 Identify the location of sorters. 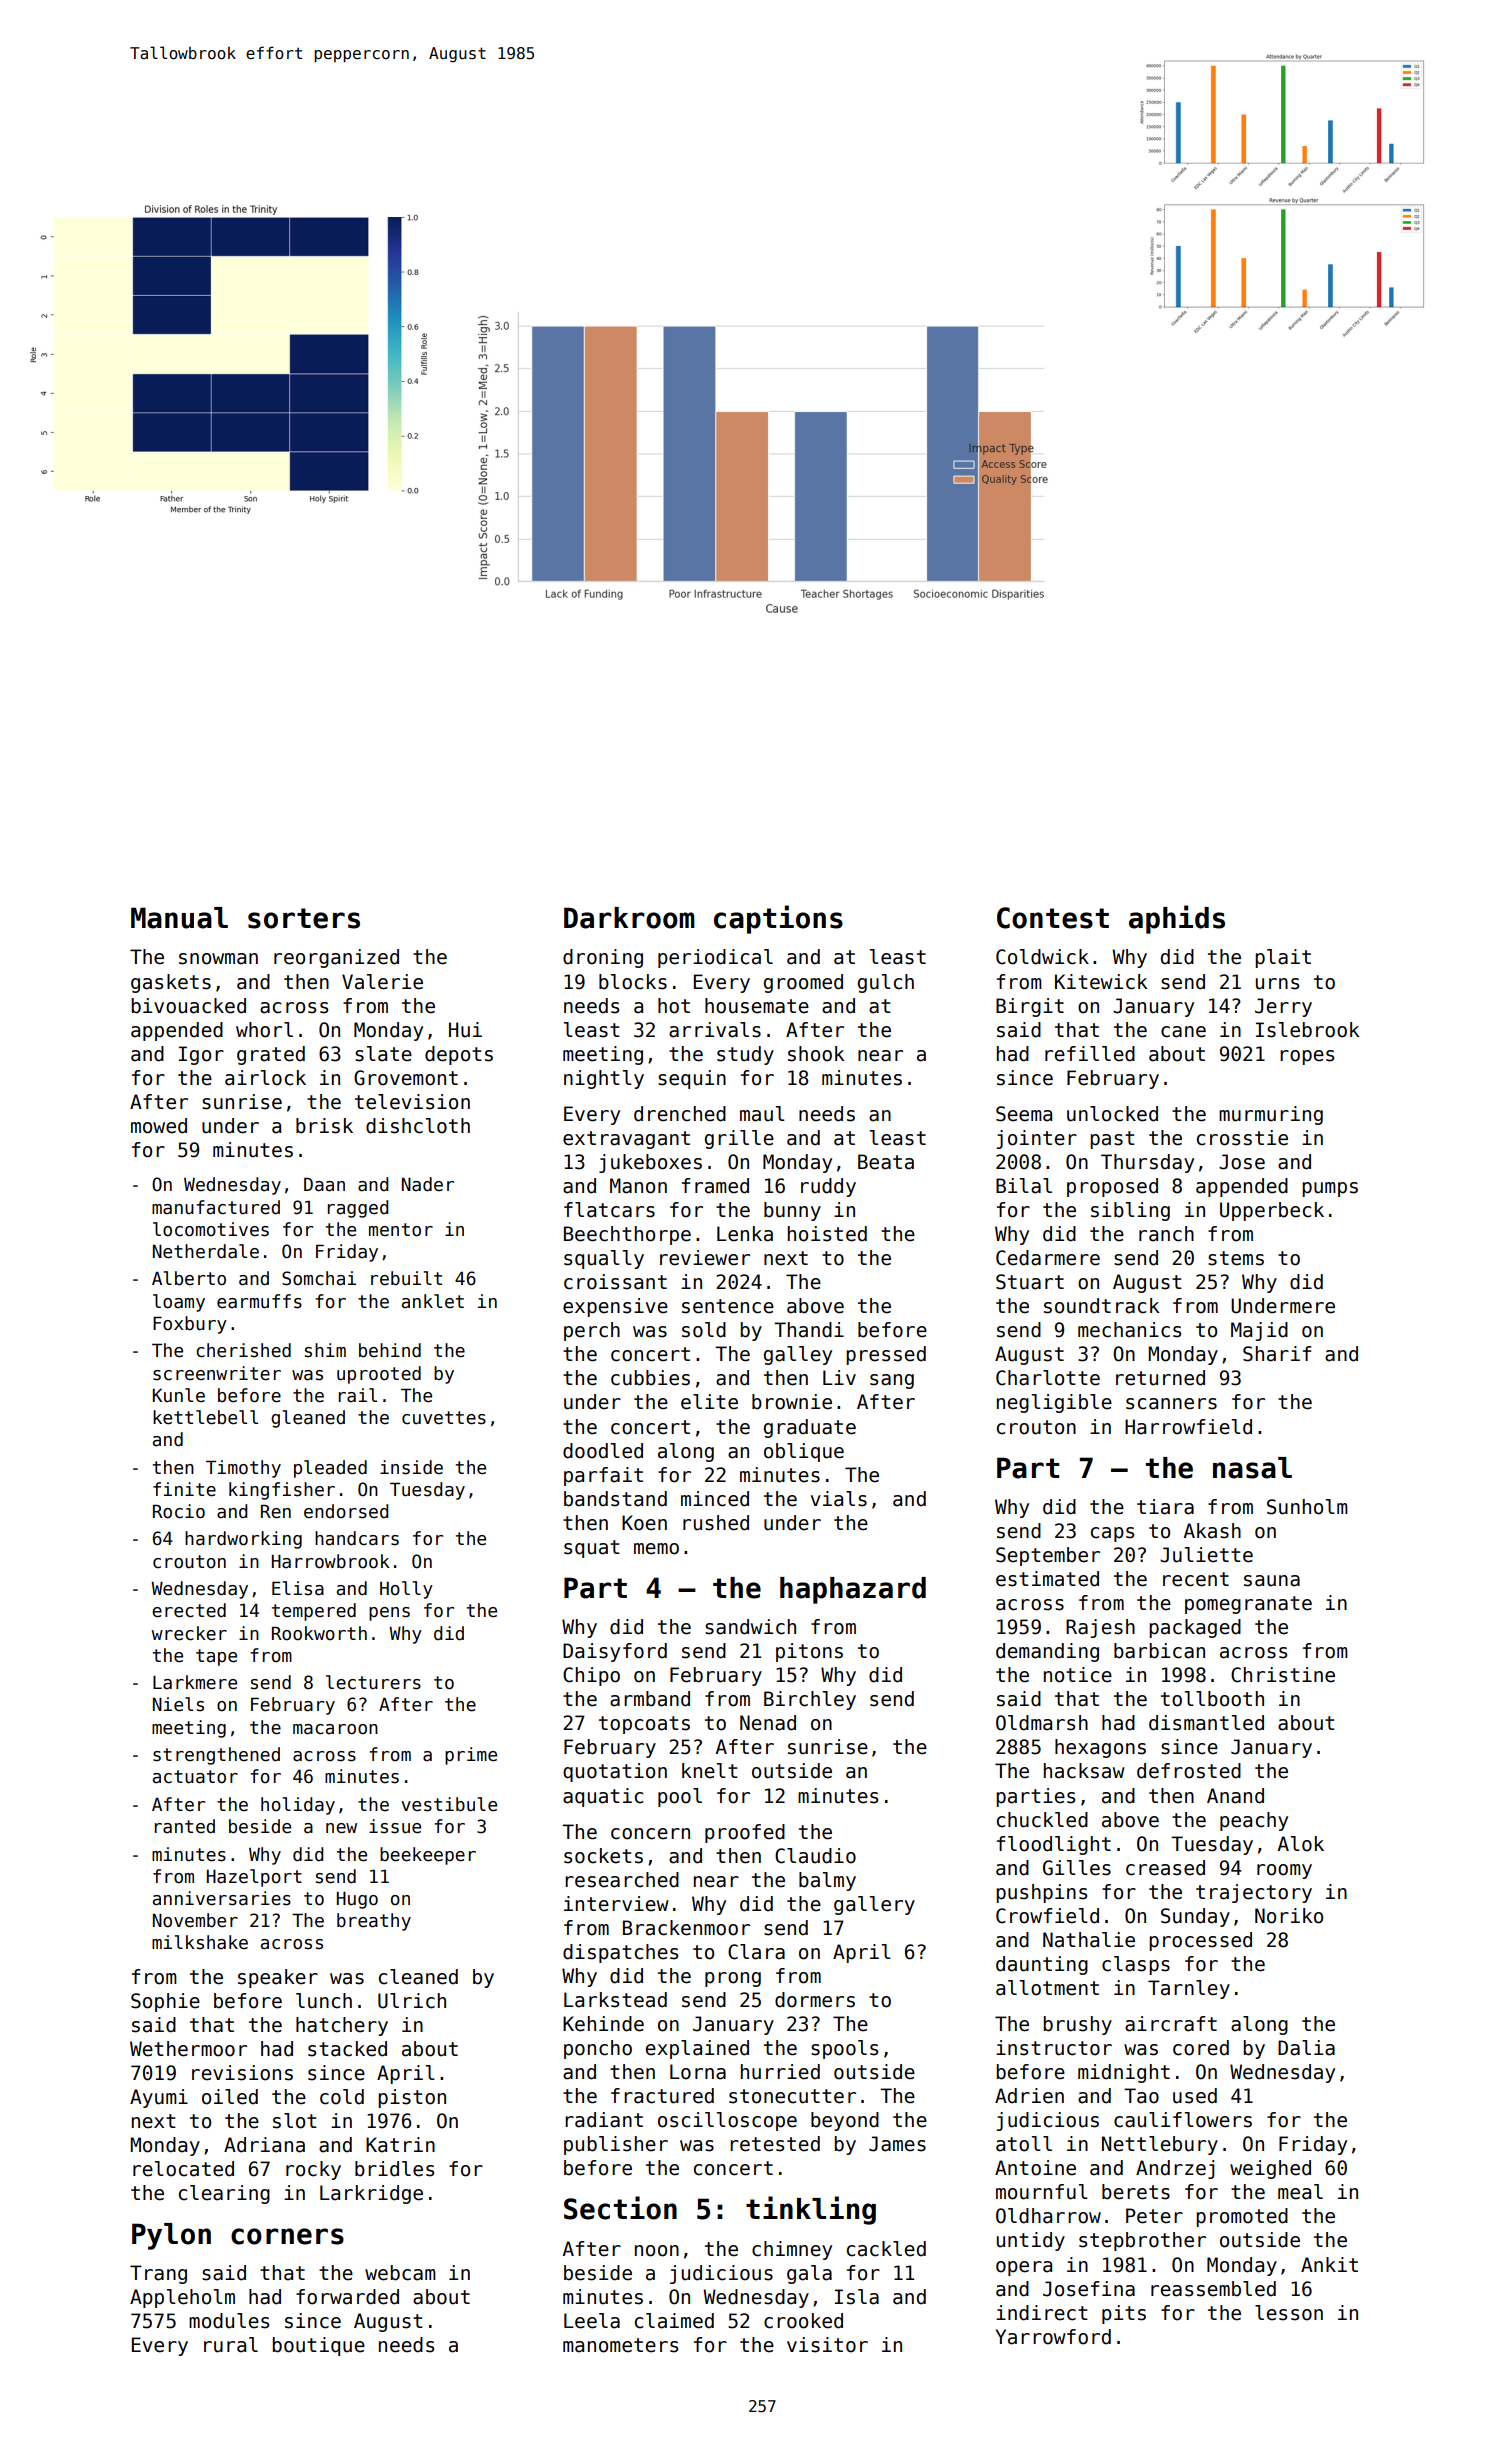
(304, 918).
